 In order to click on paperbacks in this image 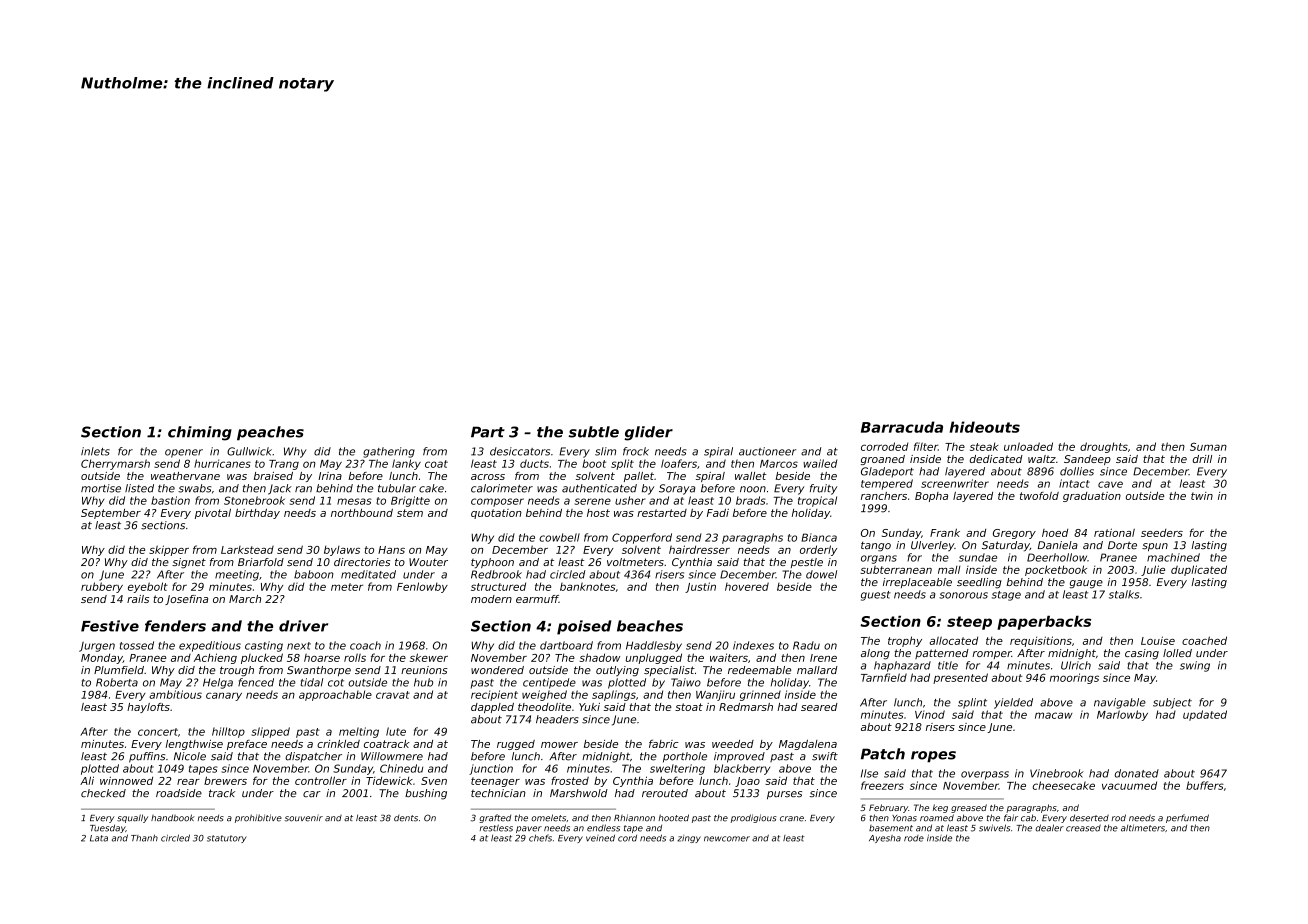, I will do `click(1044, 622)`.
